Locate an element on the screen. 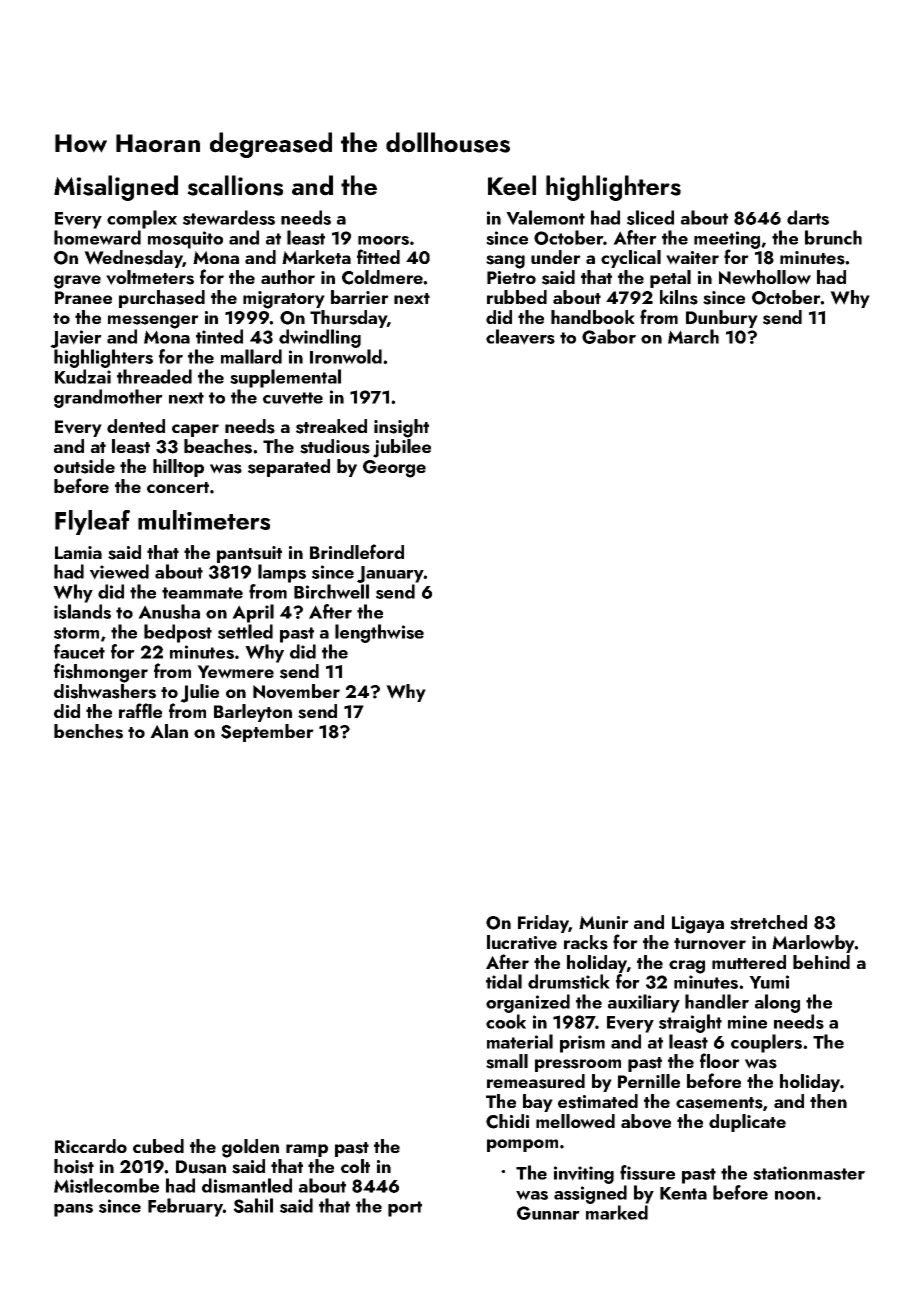 This screenshot has width=924, height=1314. hoist is located at coordinates (74, 1166).
